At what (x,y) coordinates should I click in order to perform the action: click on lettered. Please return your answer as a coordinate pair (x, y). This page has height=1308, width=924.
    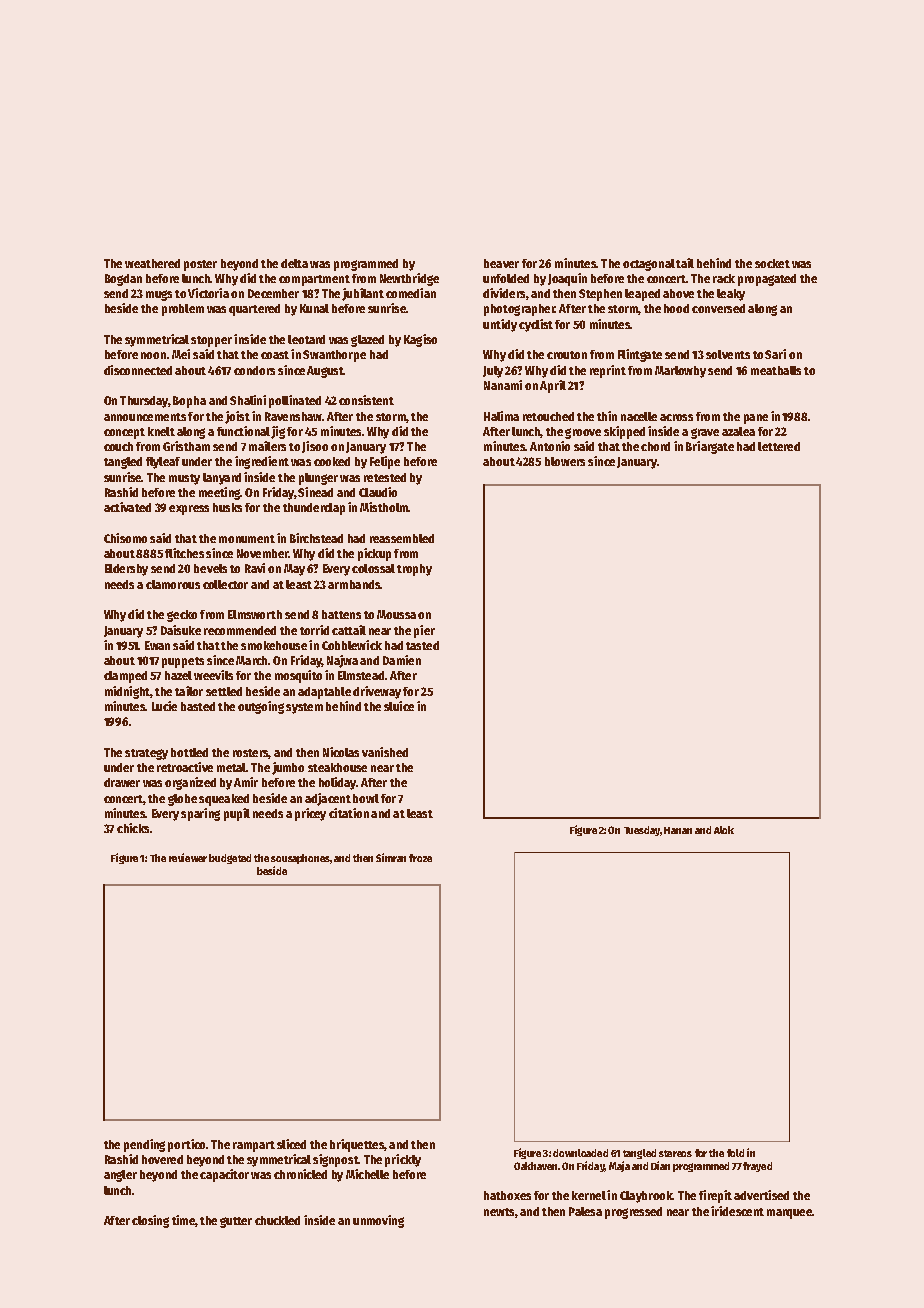
    Looking at the image, I should click on (779, 446).
